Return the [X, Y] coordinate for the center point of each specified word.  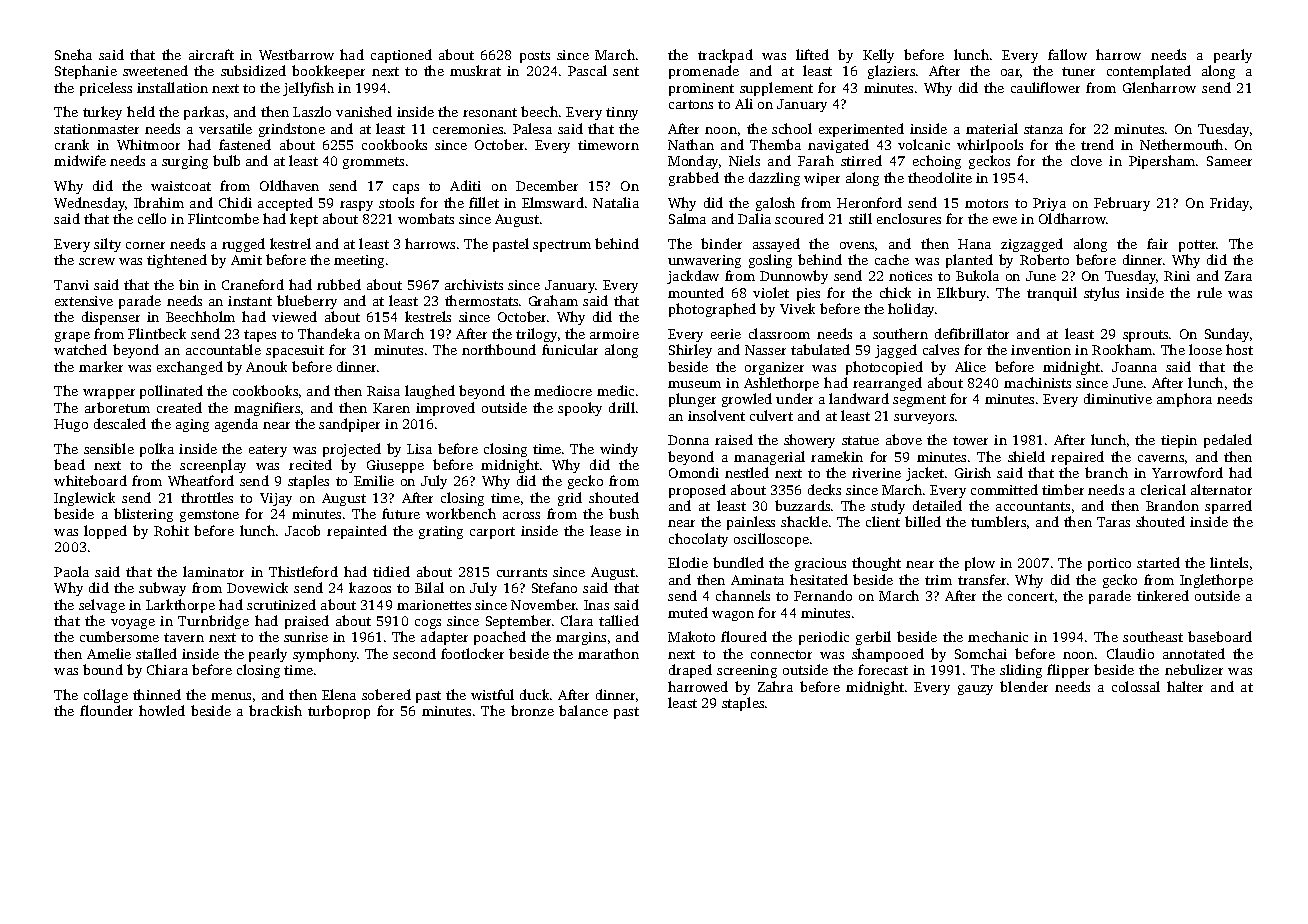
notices [910, 276]
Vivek [797, 308]
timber [1063, 489]
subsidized [253, 70]
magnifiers [267, 409]
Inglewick [84, 499]
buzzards [802, 505]
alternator [1221, 489]
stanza [1043, 129]
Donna [688, 440]
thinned [157, 694]
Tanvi [71, 285]
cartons [691, 104]
